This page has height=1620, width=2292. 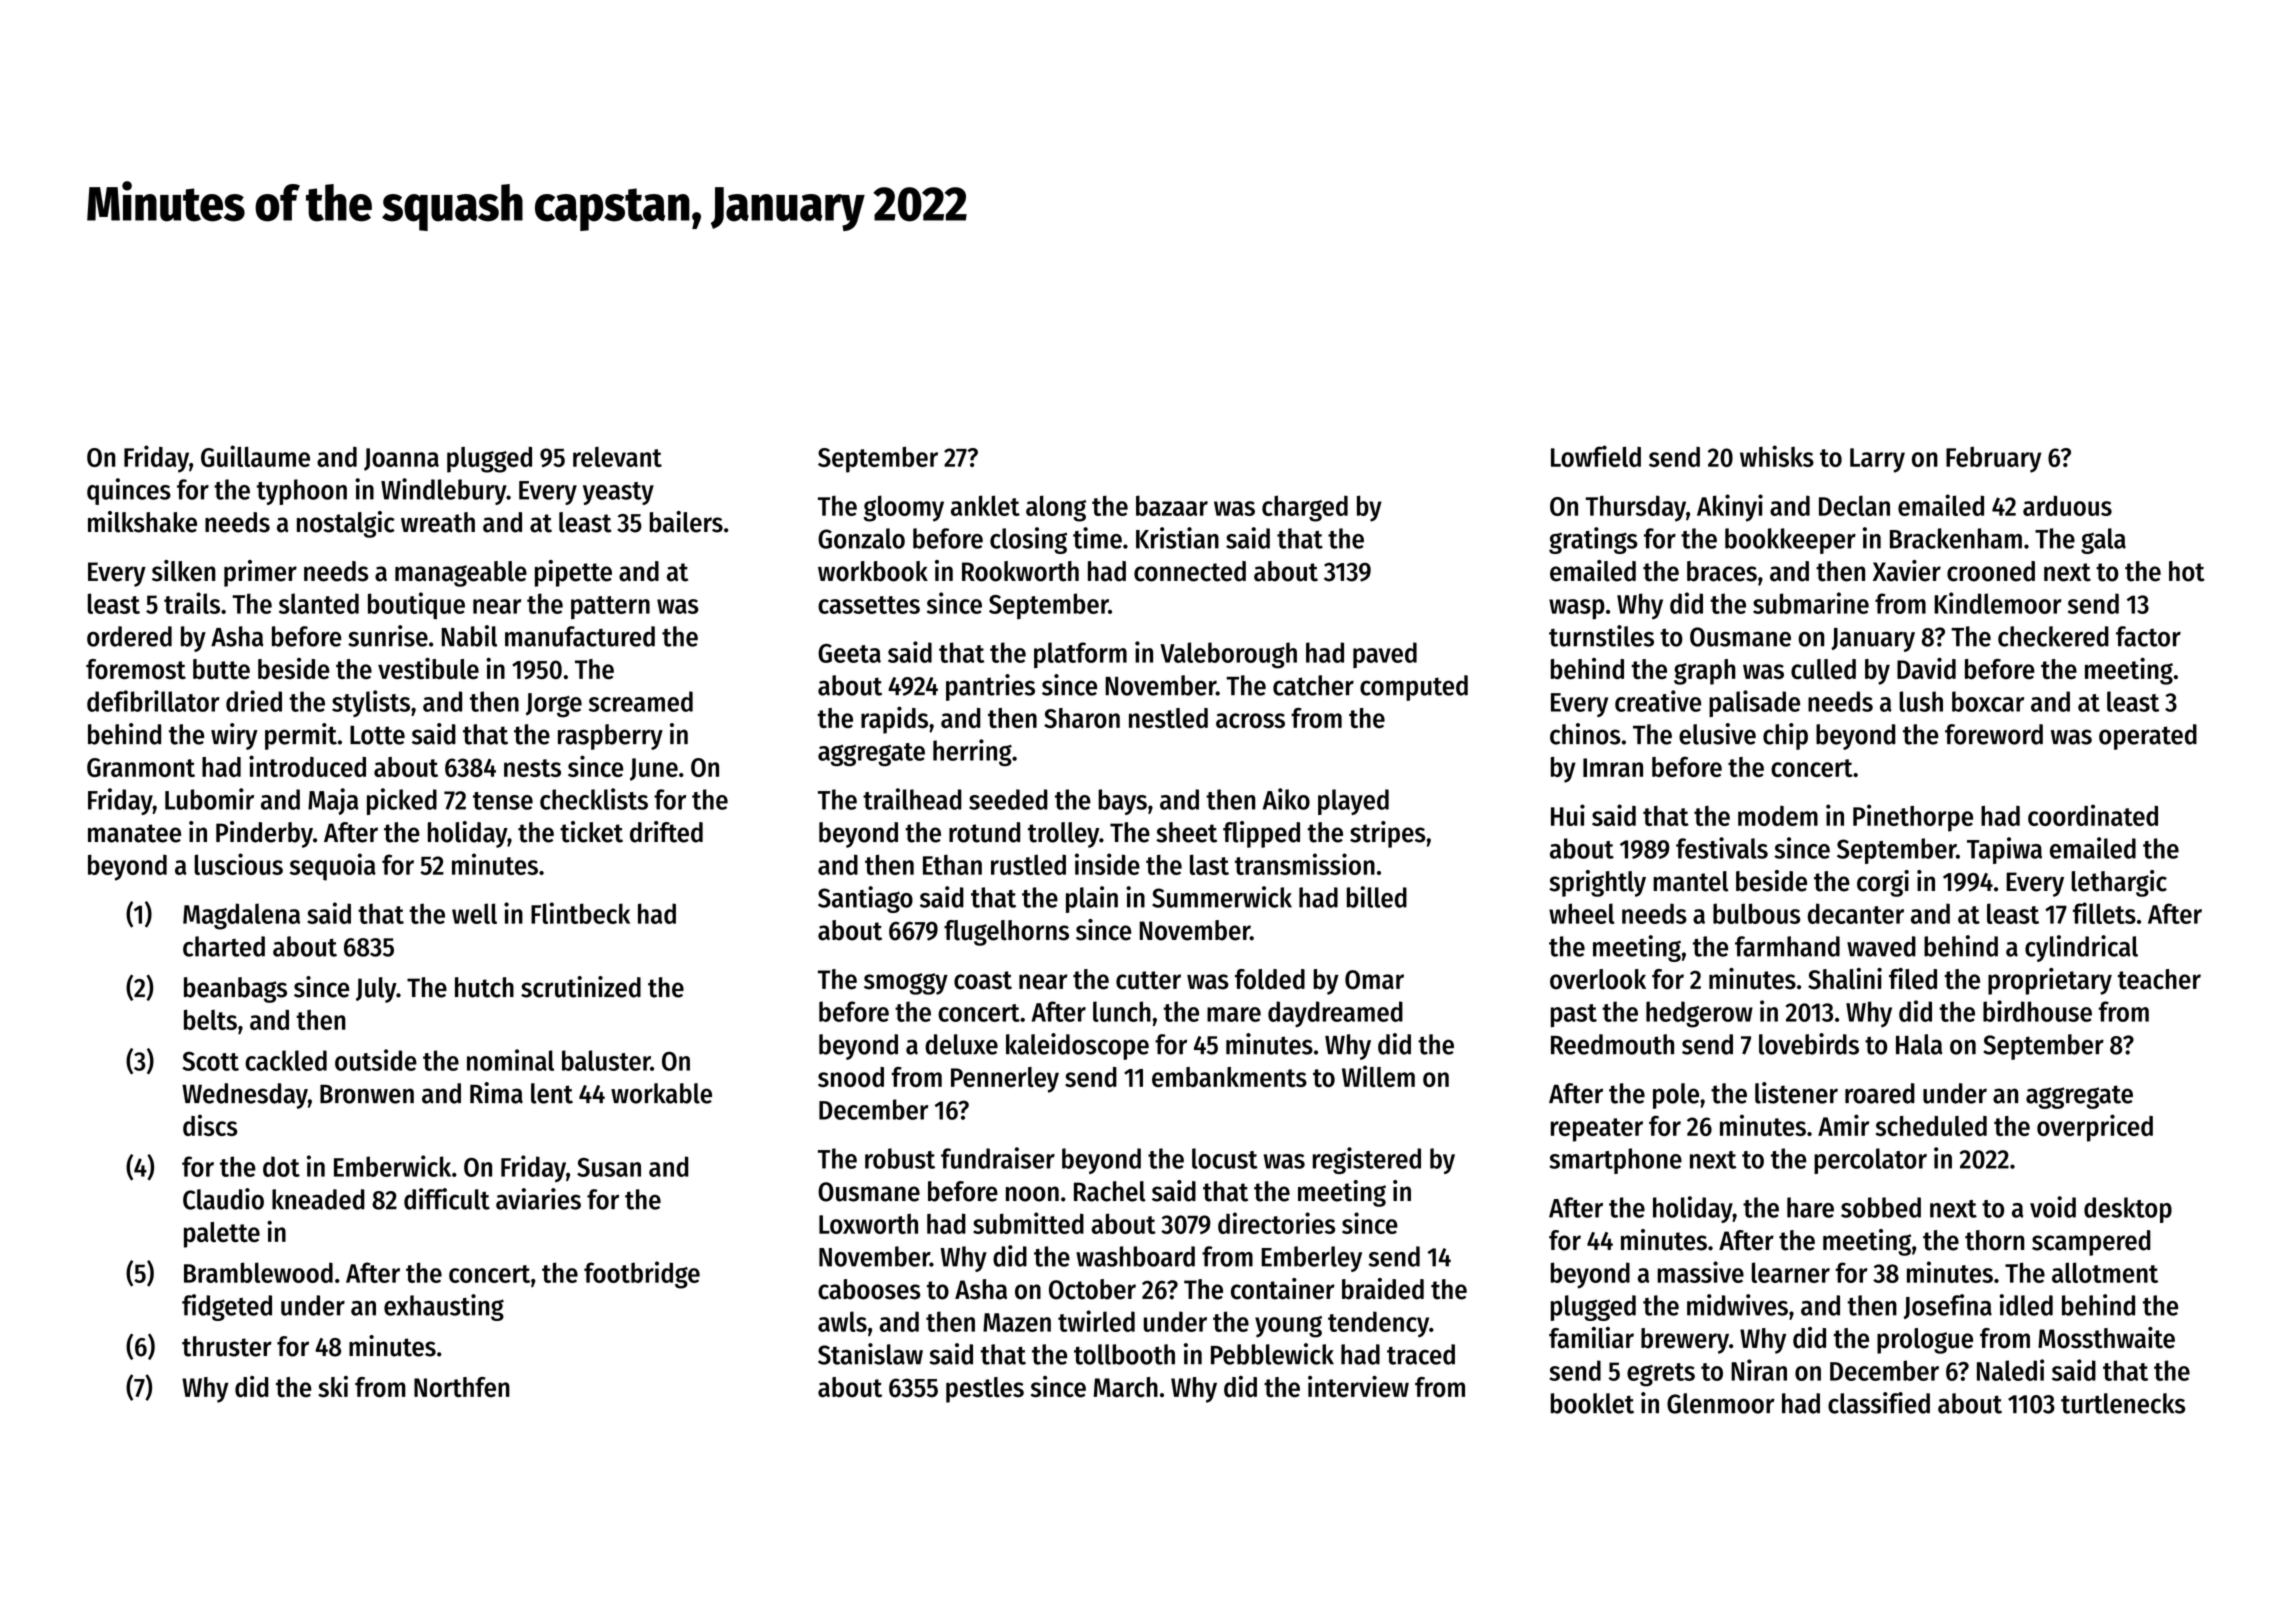 What do you see at coordinates (438, 522) in the page?
I see `wreath` at bounding box center [438, 522].
